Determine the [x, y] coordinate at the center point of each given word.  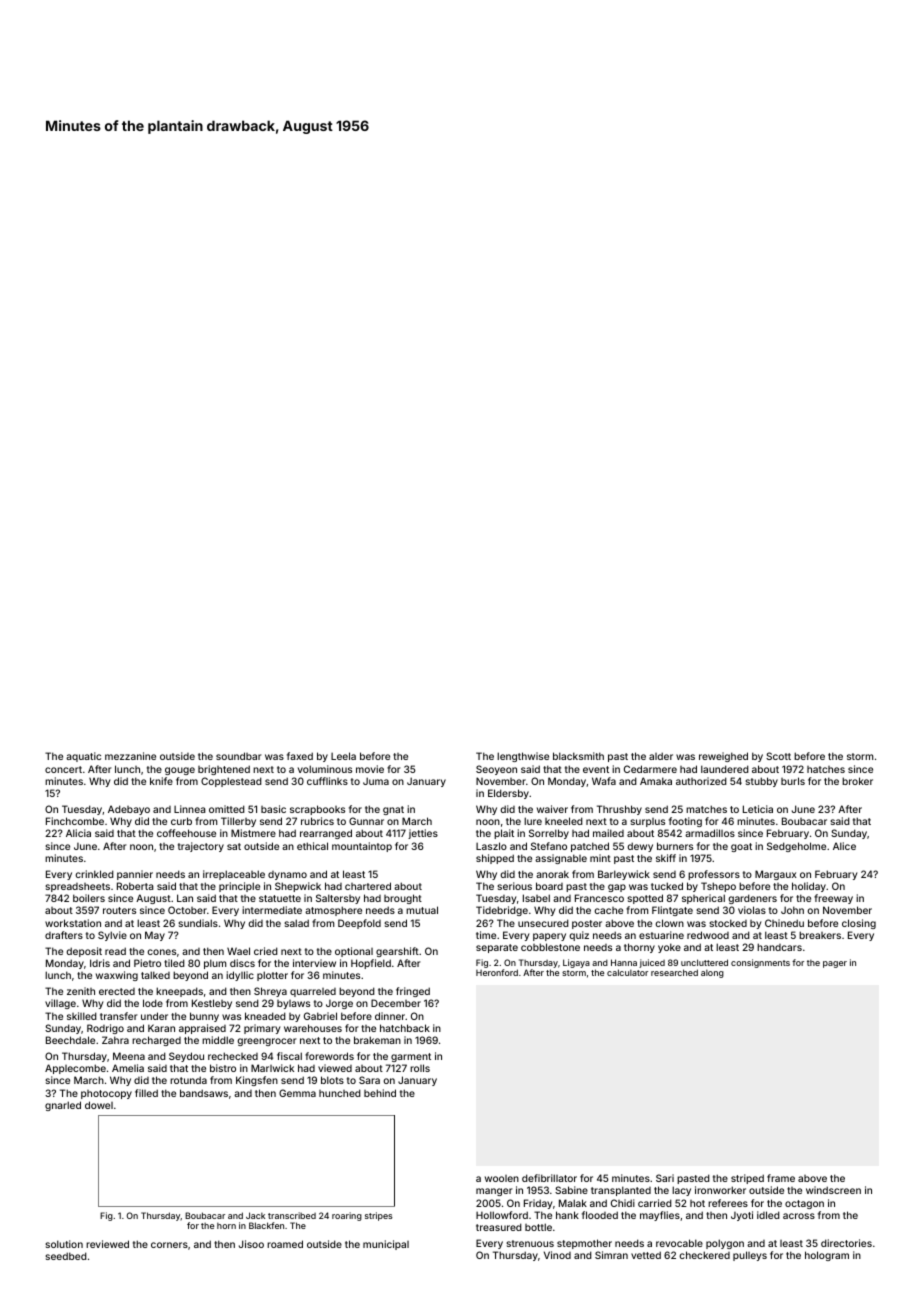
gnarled [63, 1106]
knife [161, 781]
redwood [708, 935]
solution [64, 1244]
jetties [423, 834]
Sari [665, 1178]
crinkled [94, 874]
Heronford [497, 972]
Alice [844, 846]
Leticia [758, 809]
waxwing [117, 976]
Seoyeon [496, 770]
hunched [340, 1093]
